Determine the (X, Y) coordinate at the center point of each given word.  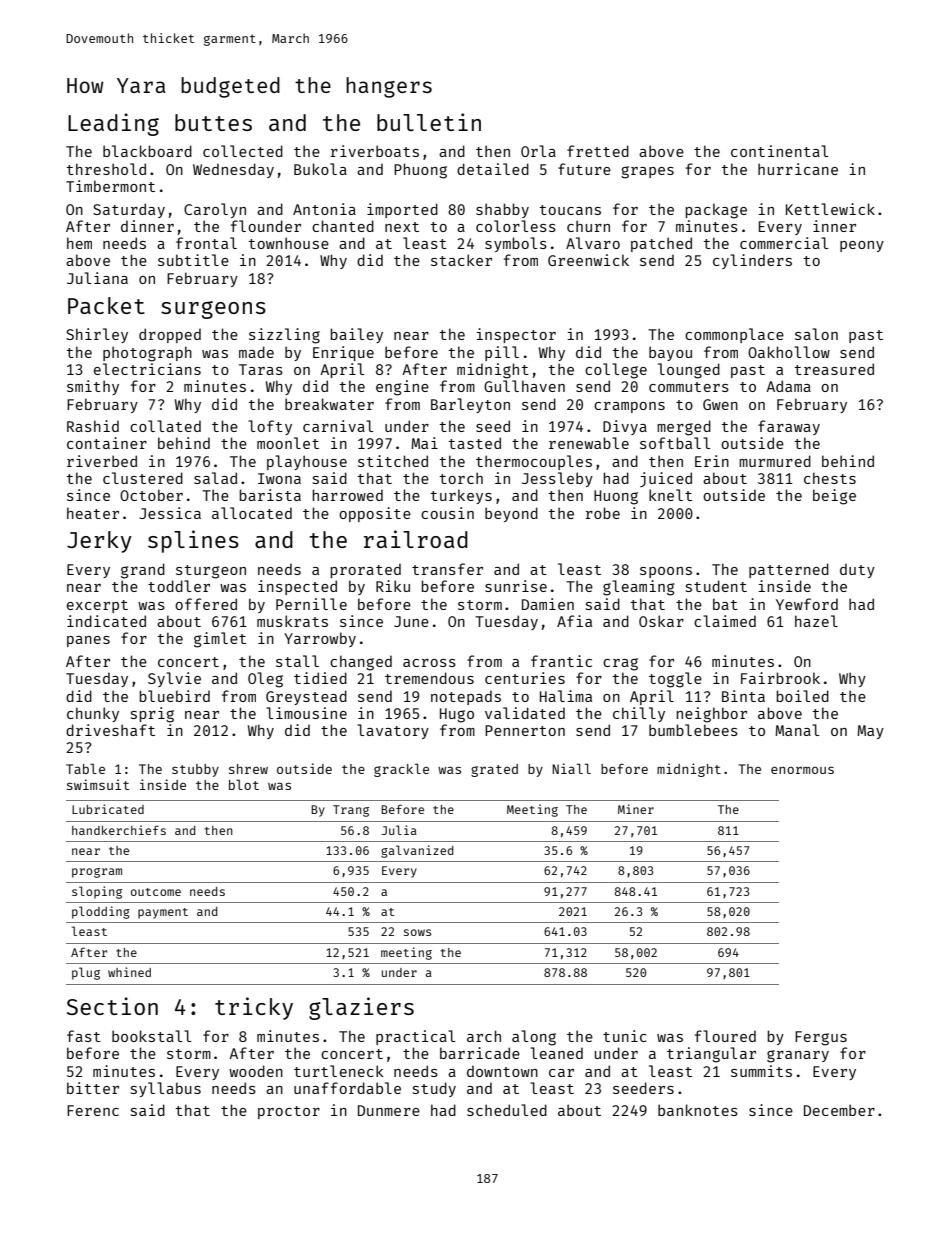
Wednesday (233, 170)
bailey (356, 335)
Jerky (99, 542)
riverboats (375, 151)
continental (779, 151)
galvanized (417, 851)
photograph (147, 354)
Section (112, 1006)
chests (830, 478)
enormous (802, 770)
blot (244, 784)
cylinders (752, 261)
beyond (511, 514)
